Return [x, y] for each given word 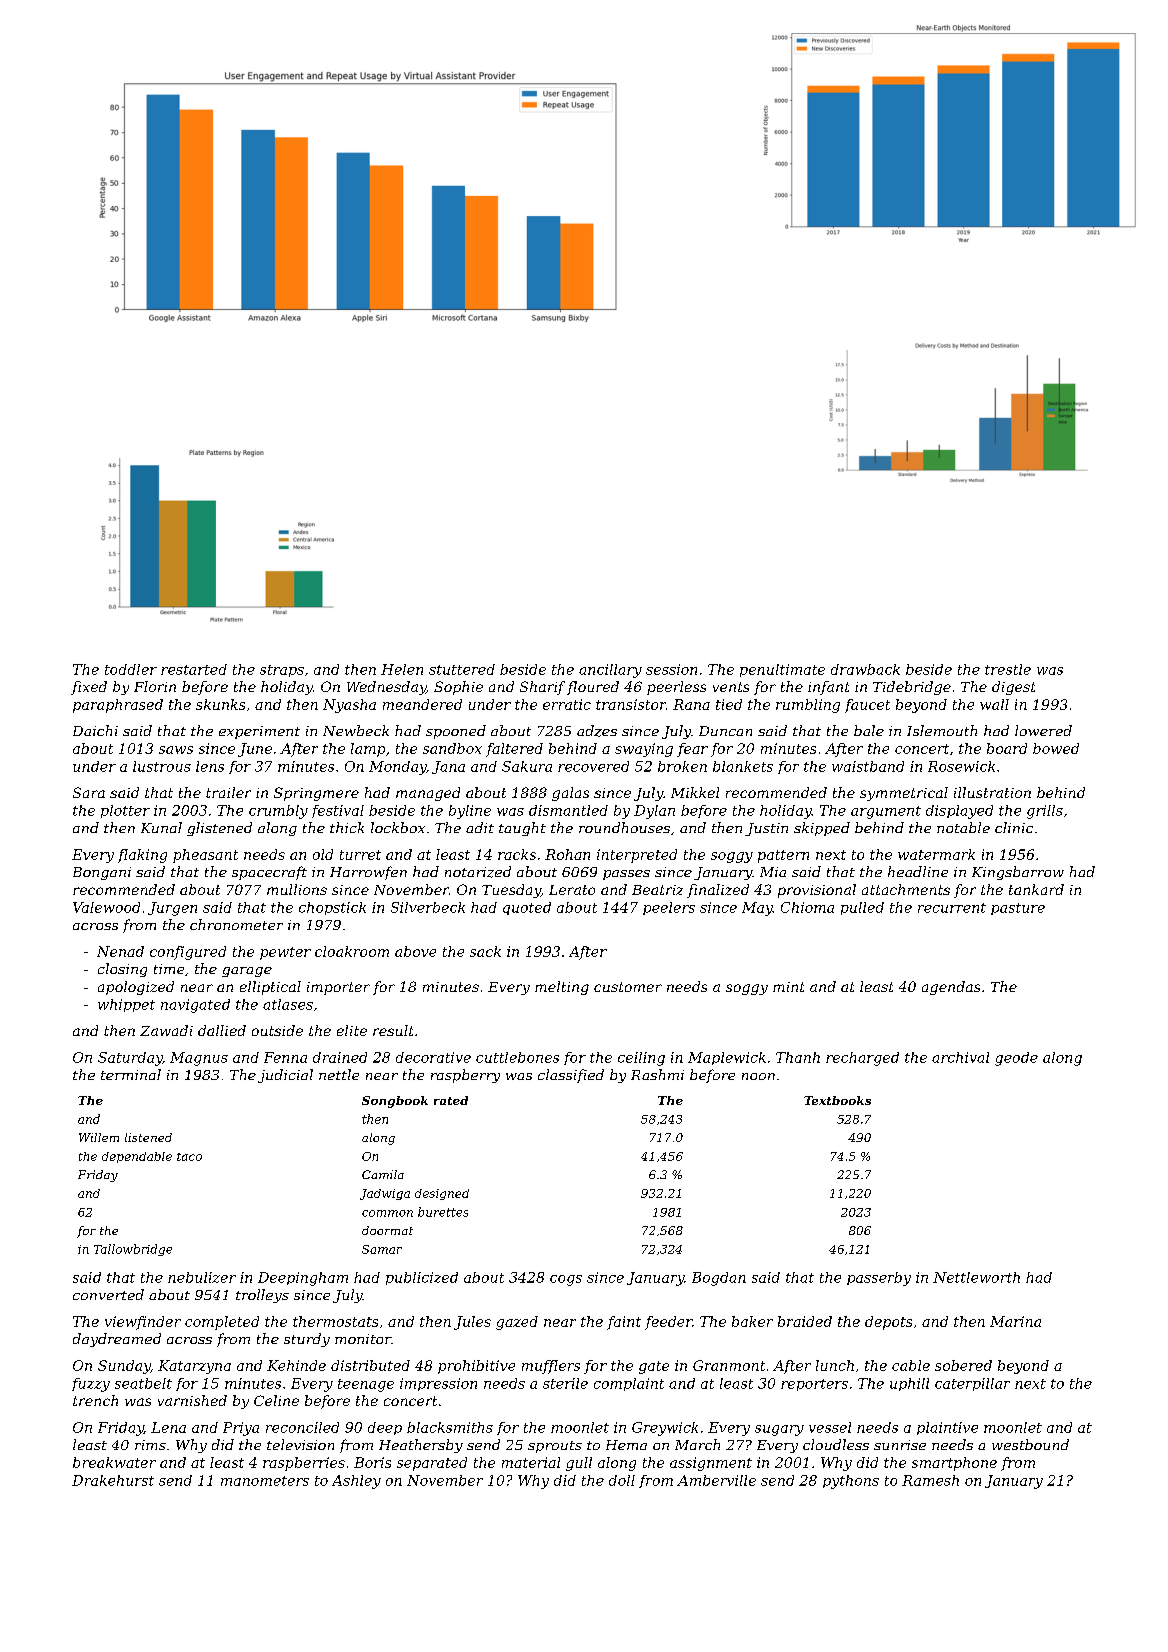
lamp [368, 750]
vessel [830, 1427]
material [531, 1462]
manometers [265, 1481]
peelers [669, 908]
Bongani [102, 873]
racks [517, 854]
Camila [383, 1174]
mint [788, 987]
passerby [879, 1279]
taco [189, 1157]
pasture [1018, 909]
